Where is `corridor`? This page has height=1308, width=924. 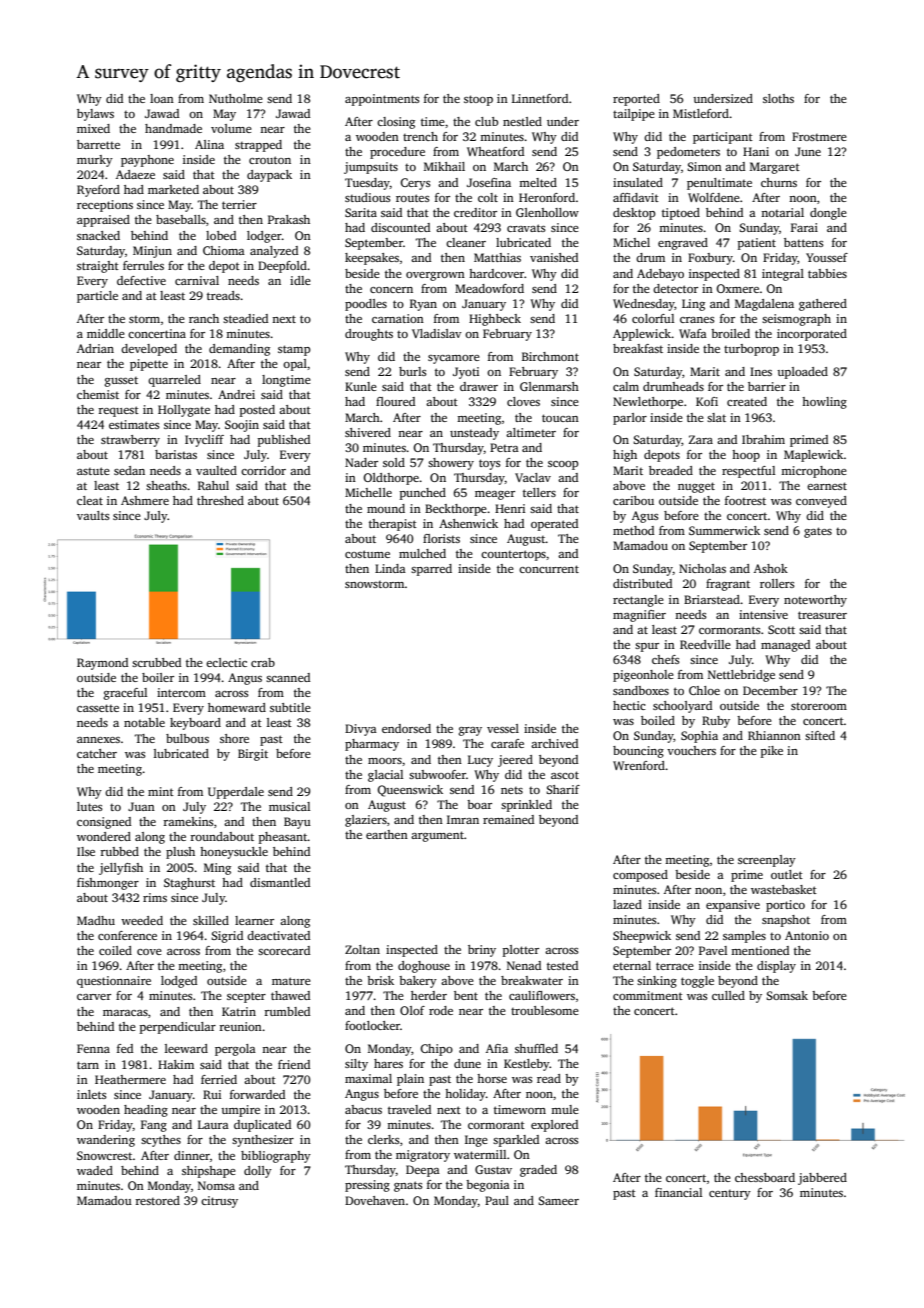 corridor is located at coordinates (263, 470).
